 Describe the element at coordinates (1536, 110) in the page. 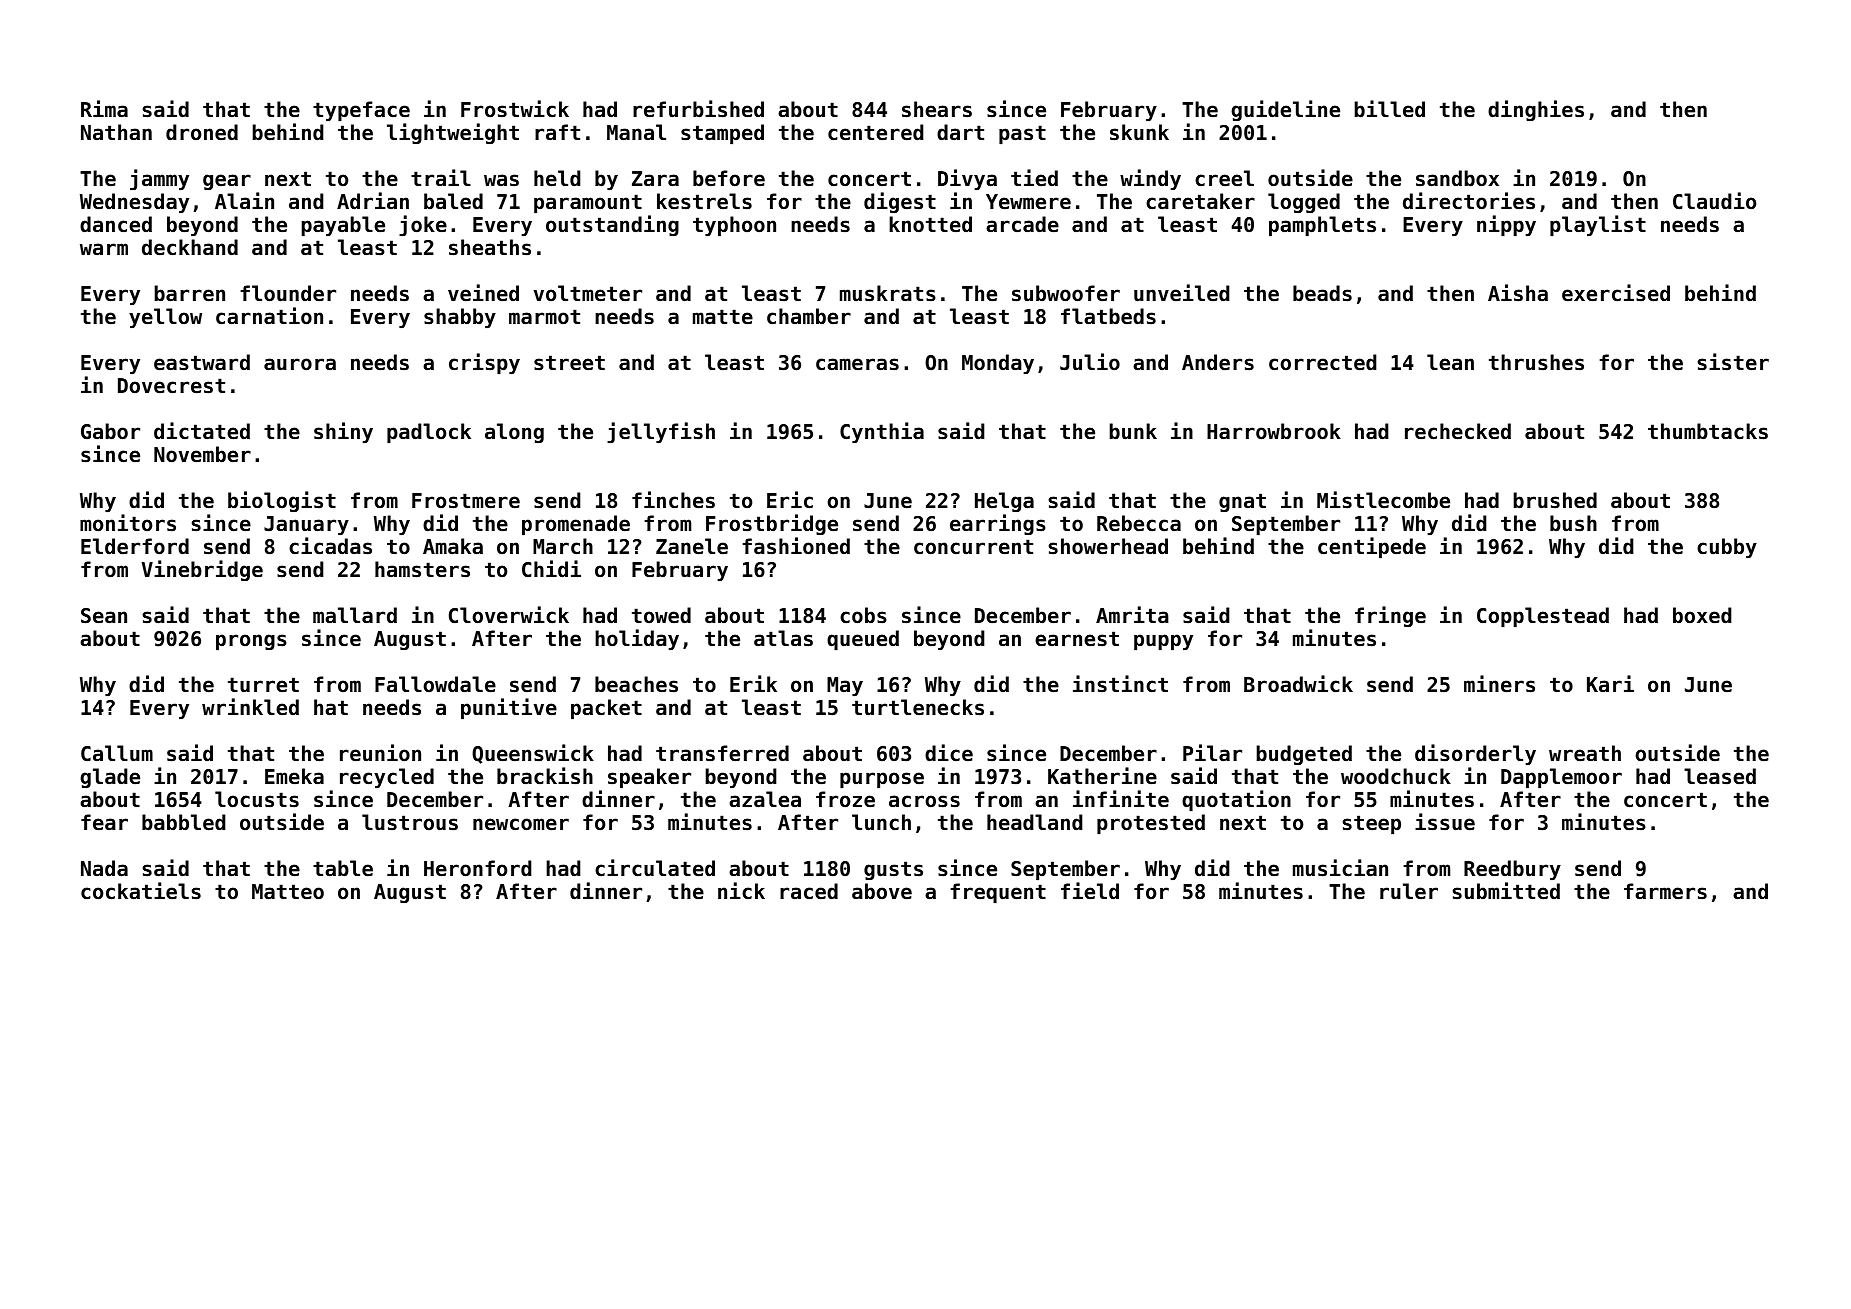

I see `dinghies` at that location.
